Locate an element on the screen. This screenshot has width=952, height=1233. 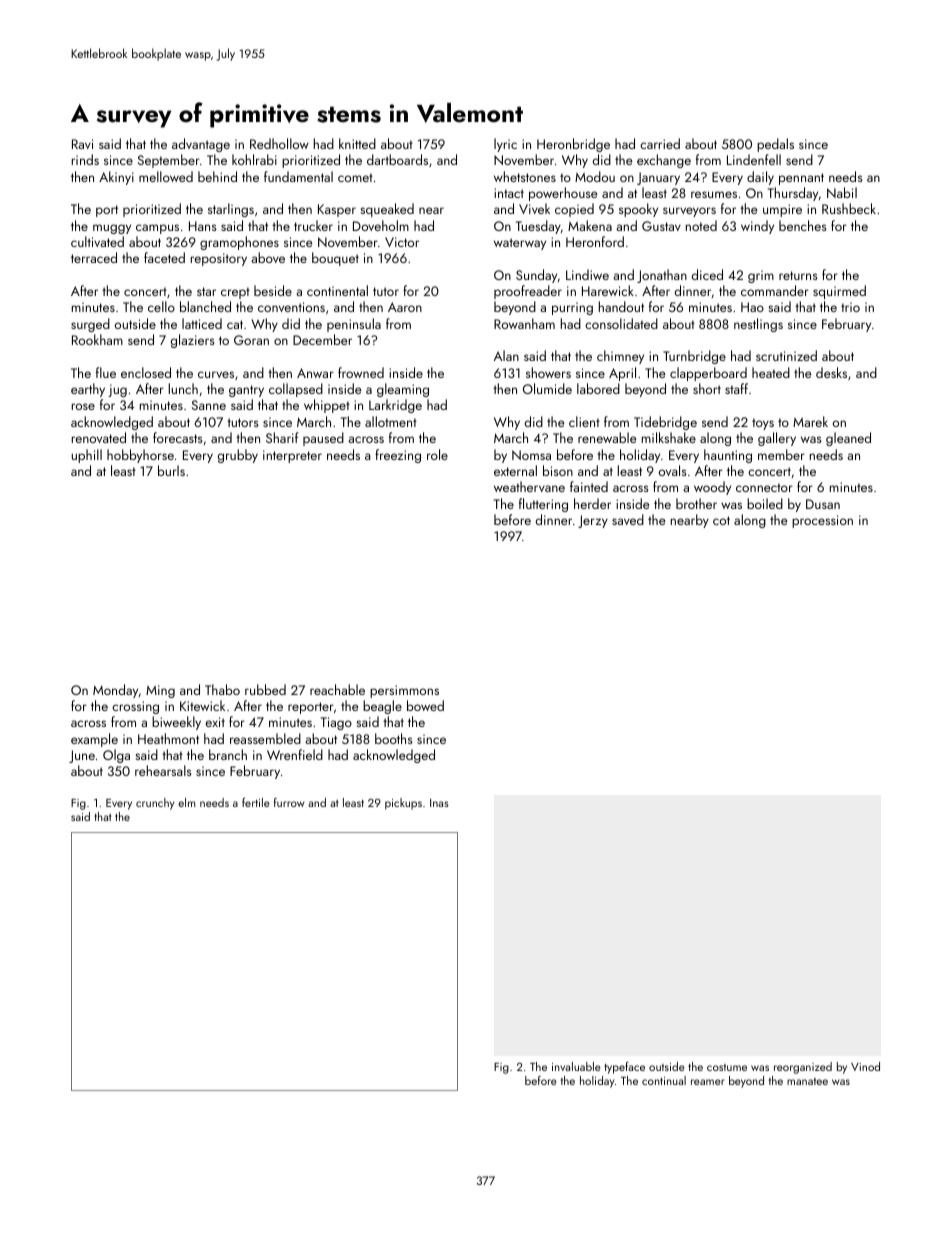
knitted is located at coordinates (357, 143).
